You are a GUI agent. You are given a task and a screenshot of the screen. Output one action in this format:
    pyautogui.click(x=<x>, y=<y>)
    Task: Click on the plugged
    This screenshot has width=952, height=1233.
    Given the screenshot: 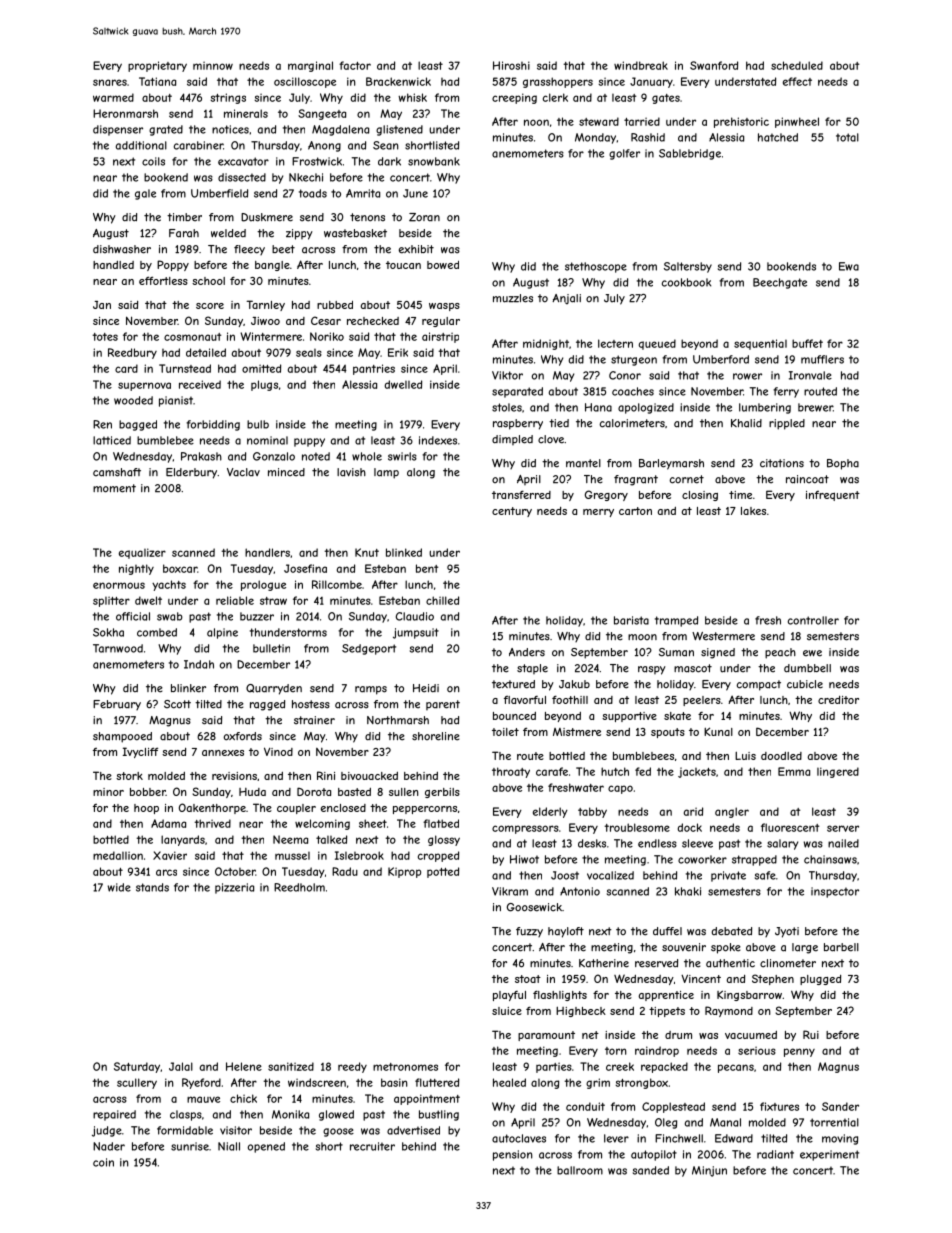 What is the action you would take?
    pyautogui.click(x=820, y=980)
